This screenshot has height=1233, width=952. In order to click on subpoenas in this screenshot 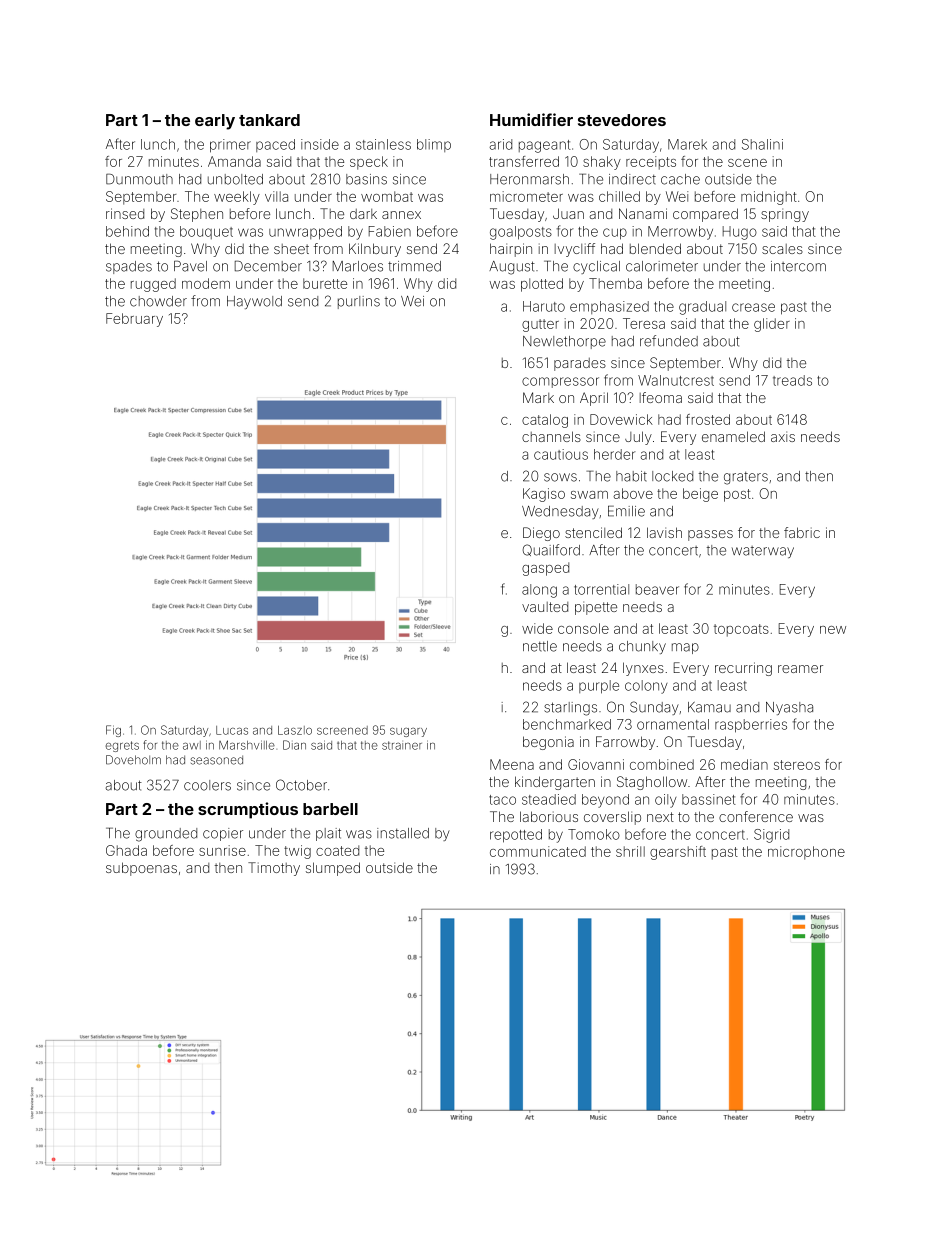, I will do `click(141, 869)`.
